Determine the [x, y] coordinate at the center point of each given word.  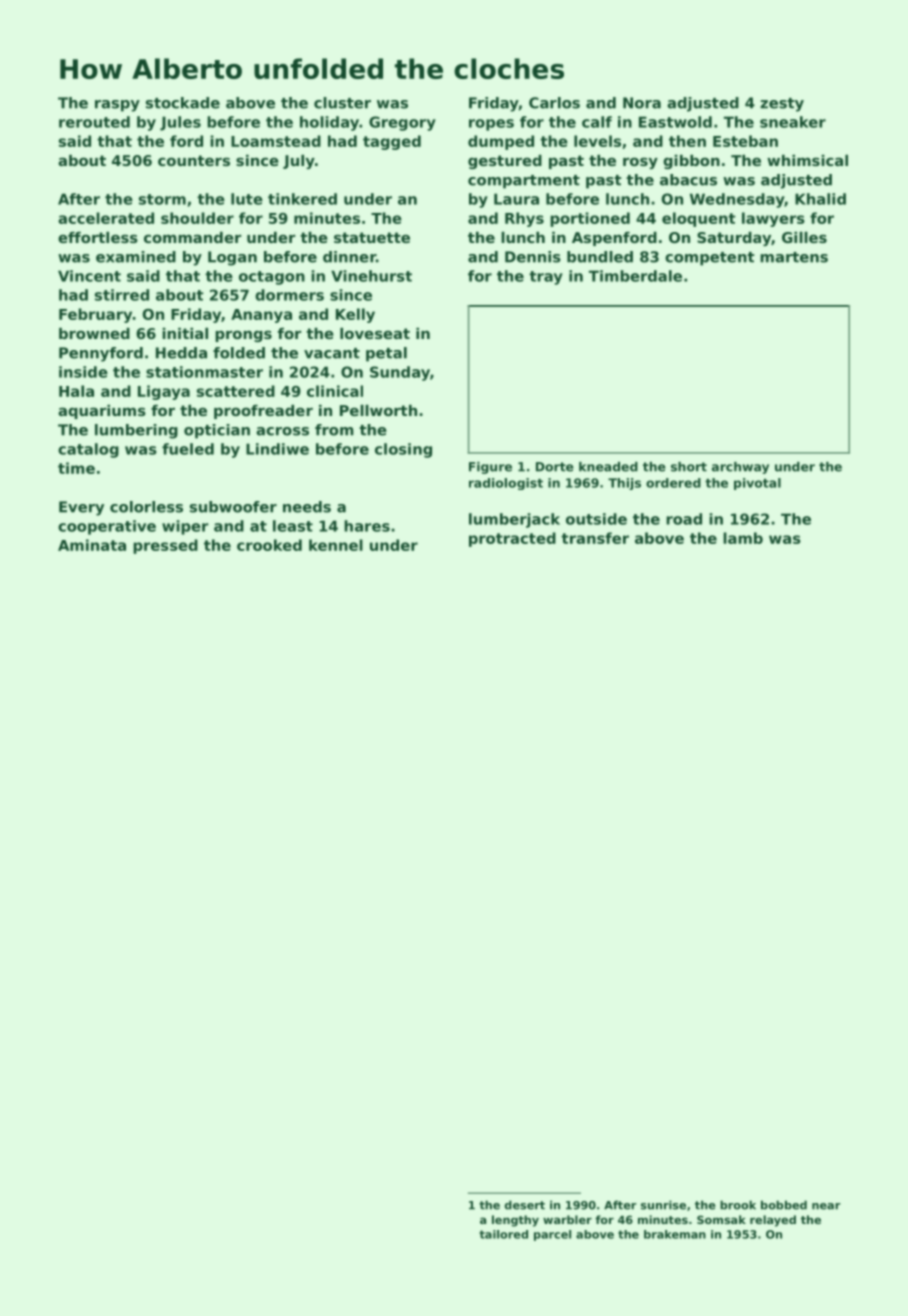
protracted [512, 539]
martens [794, 257]
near [826, 1206]
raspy [117, 106]
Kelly [355, 315]
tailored [503, 1234]
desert [525, 1205]
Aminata [92, 545]
